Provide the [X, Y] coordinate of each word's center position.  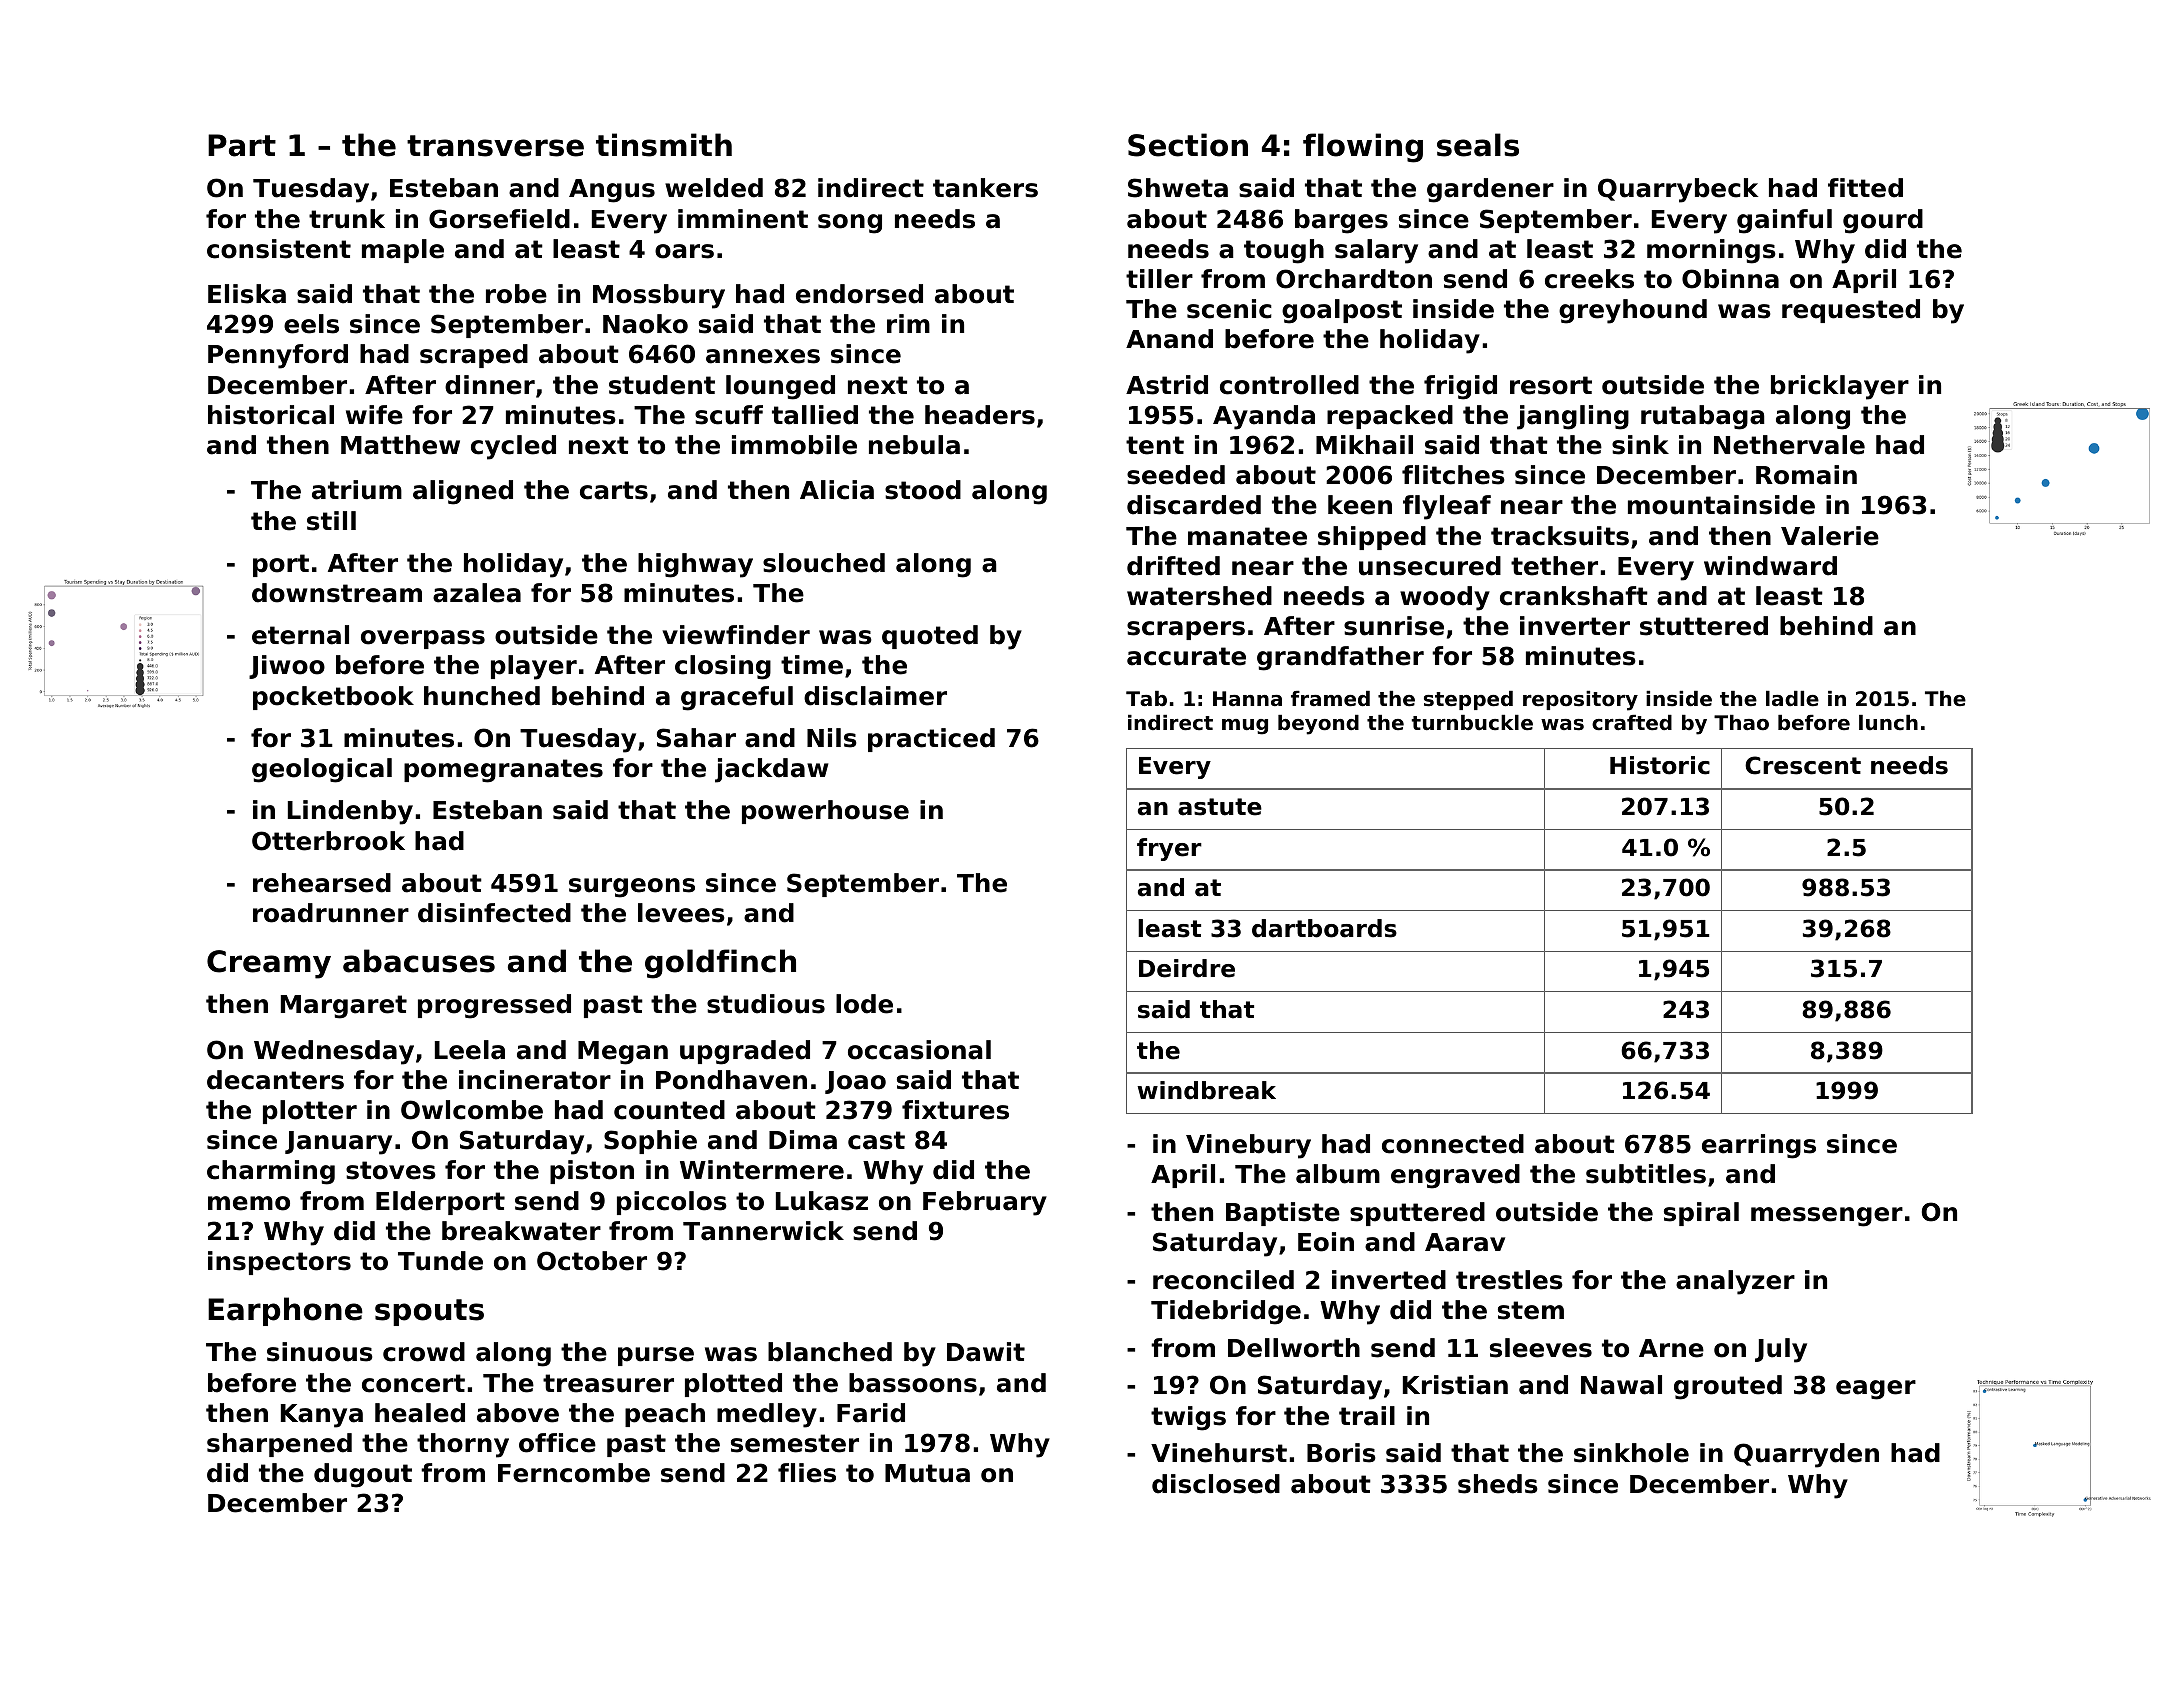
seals [1478, 145]
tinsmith [664, 145]
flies [807, 1473]
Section [1188, 145]
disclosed [1216, 1484]
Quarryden [1806, 1455]
